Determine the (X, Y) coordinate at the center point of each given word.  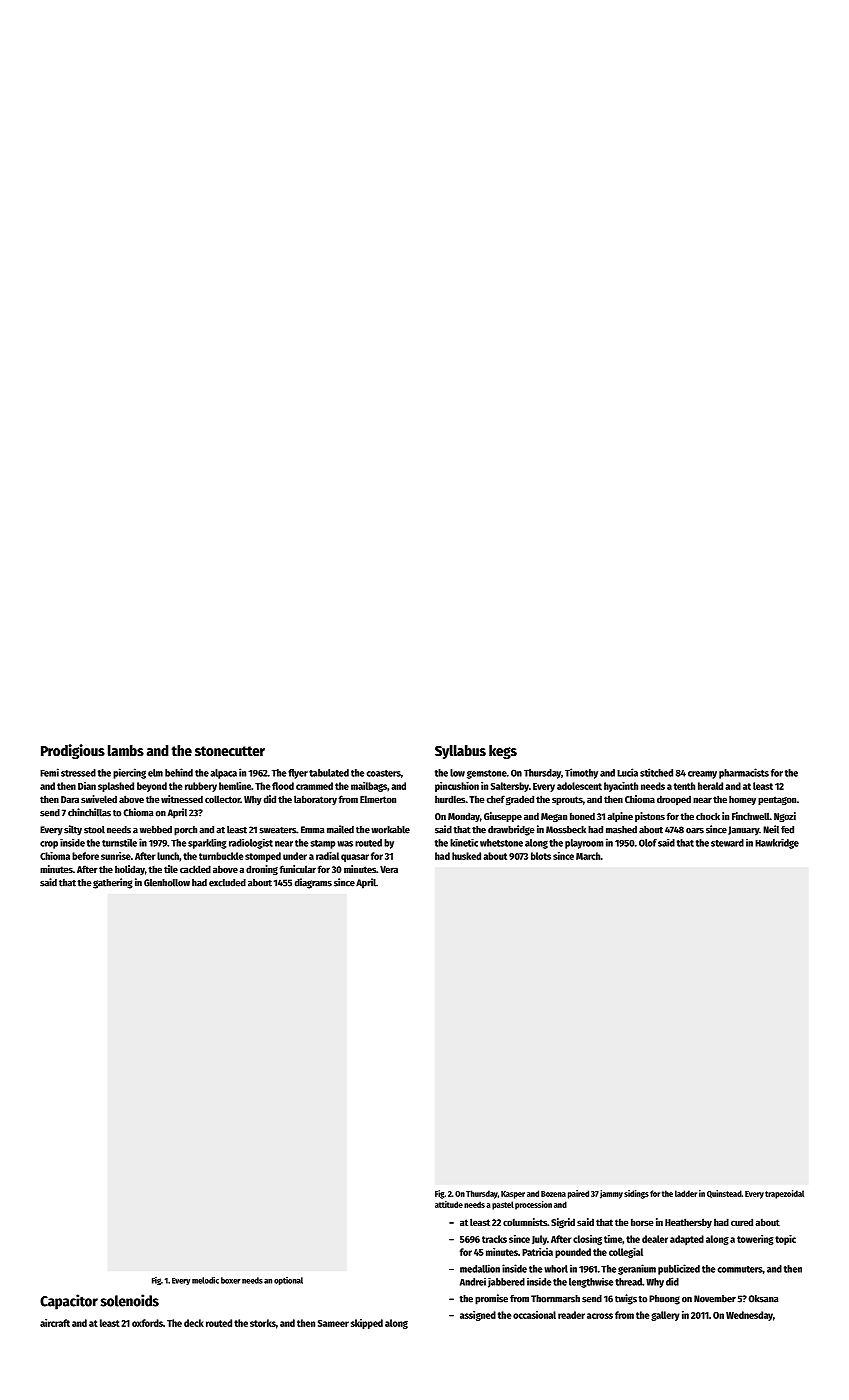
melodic (205, 1280)
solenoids (130, 1300)
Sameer (333, 1323)
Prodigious (73, 751)
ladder (686, 1193)
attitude (449, 1204)
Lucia (627, 772)
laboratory (315, 800)
